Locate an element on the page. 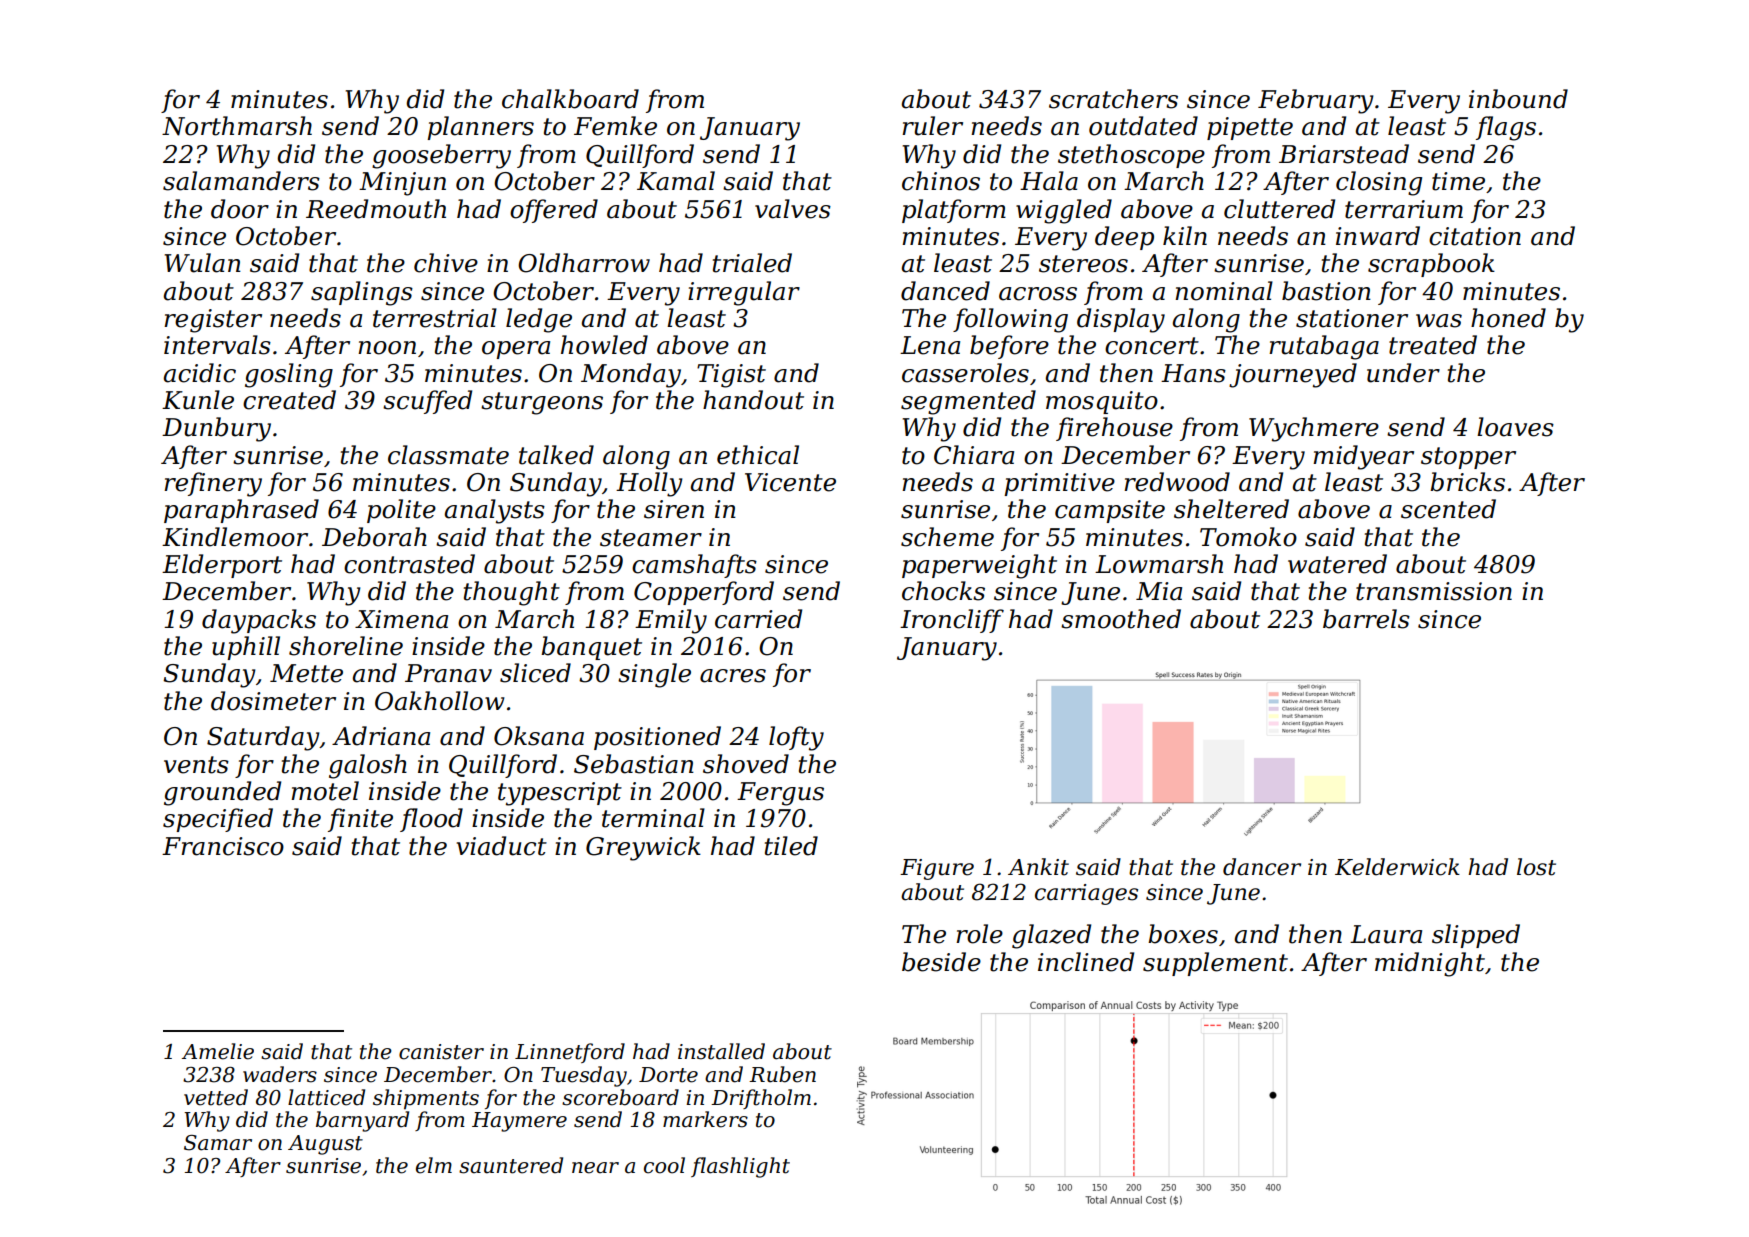 The height and width of the image is (1237, 1749). scheme is located at coordinates (947, 537).
